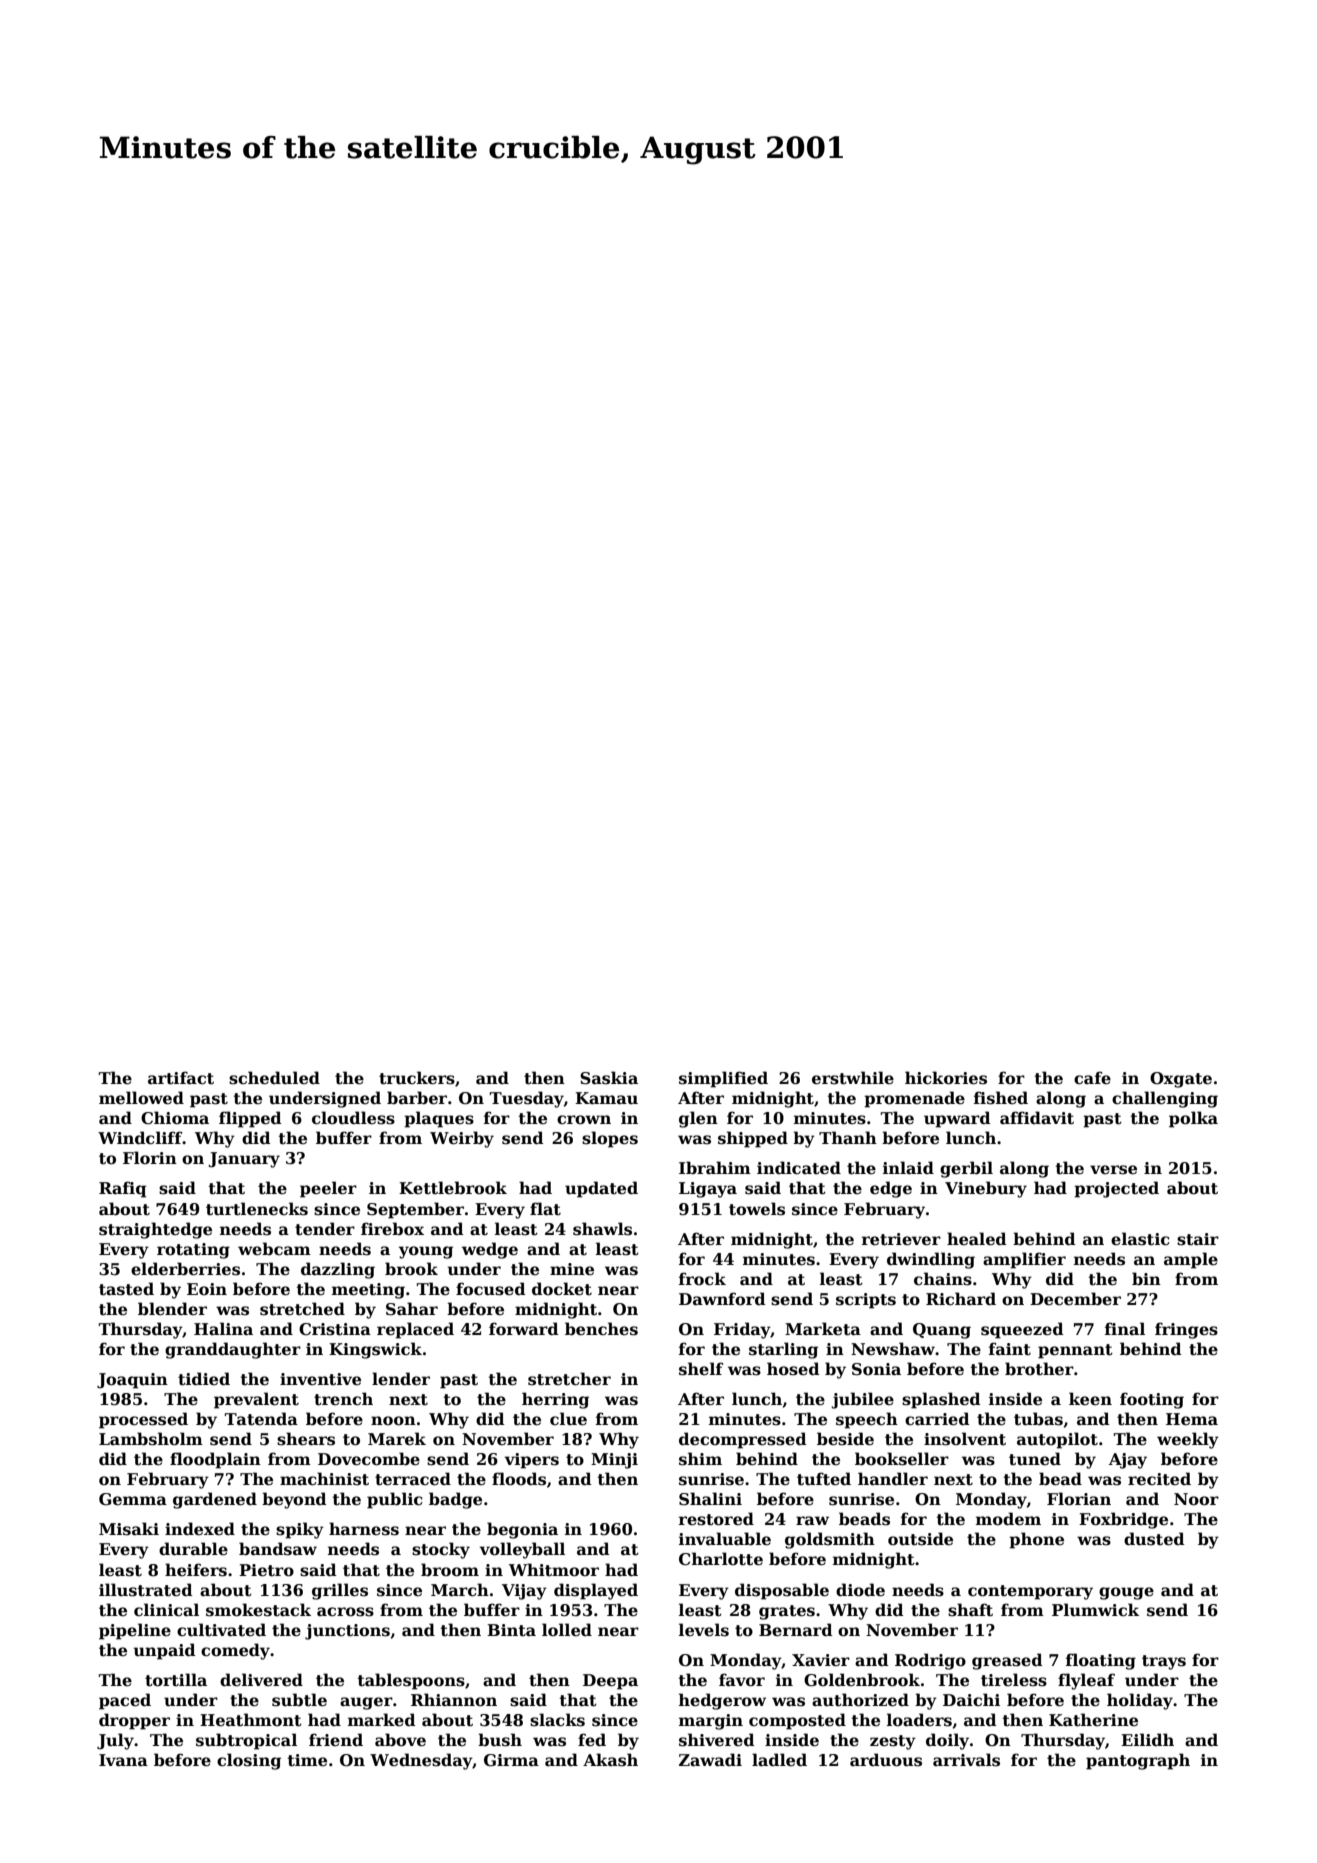  Describe the element at coordinates (796, 1630) in the document. I see `Bernard` at that location.
